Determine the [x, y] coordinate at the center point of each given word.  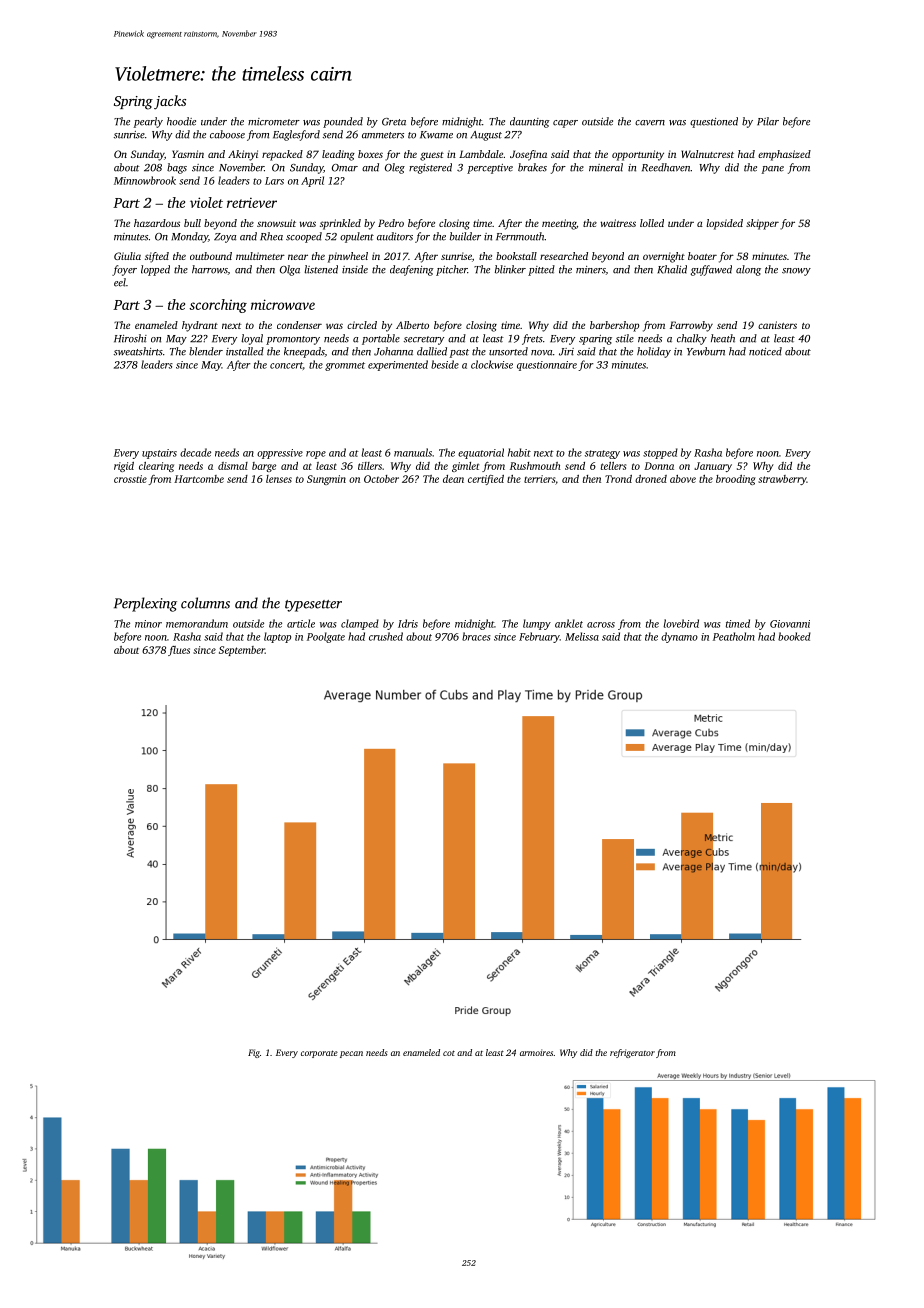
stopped [660, 453]
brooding [736, 480]
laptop [277, 637]
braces [476, 636]
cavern [650, 123]
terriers [539, 479]
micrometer [274, 122]
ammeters [383, 135]
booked [794, 636]
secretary [424, 340]
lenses [279, 479]
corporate [319, 1054]
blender [206, 351]
